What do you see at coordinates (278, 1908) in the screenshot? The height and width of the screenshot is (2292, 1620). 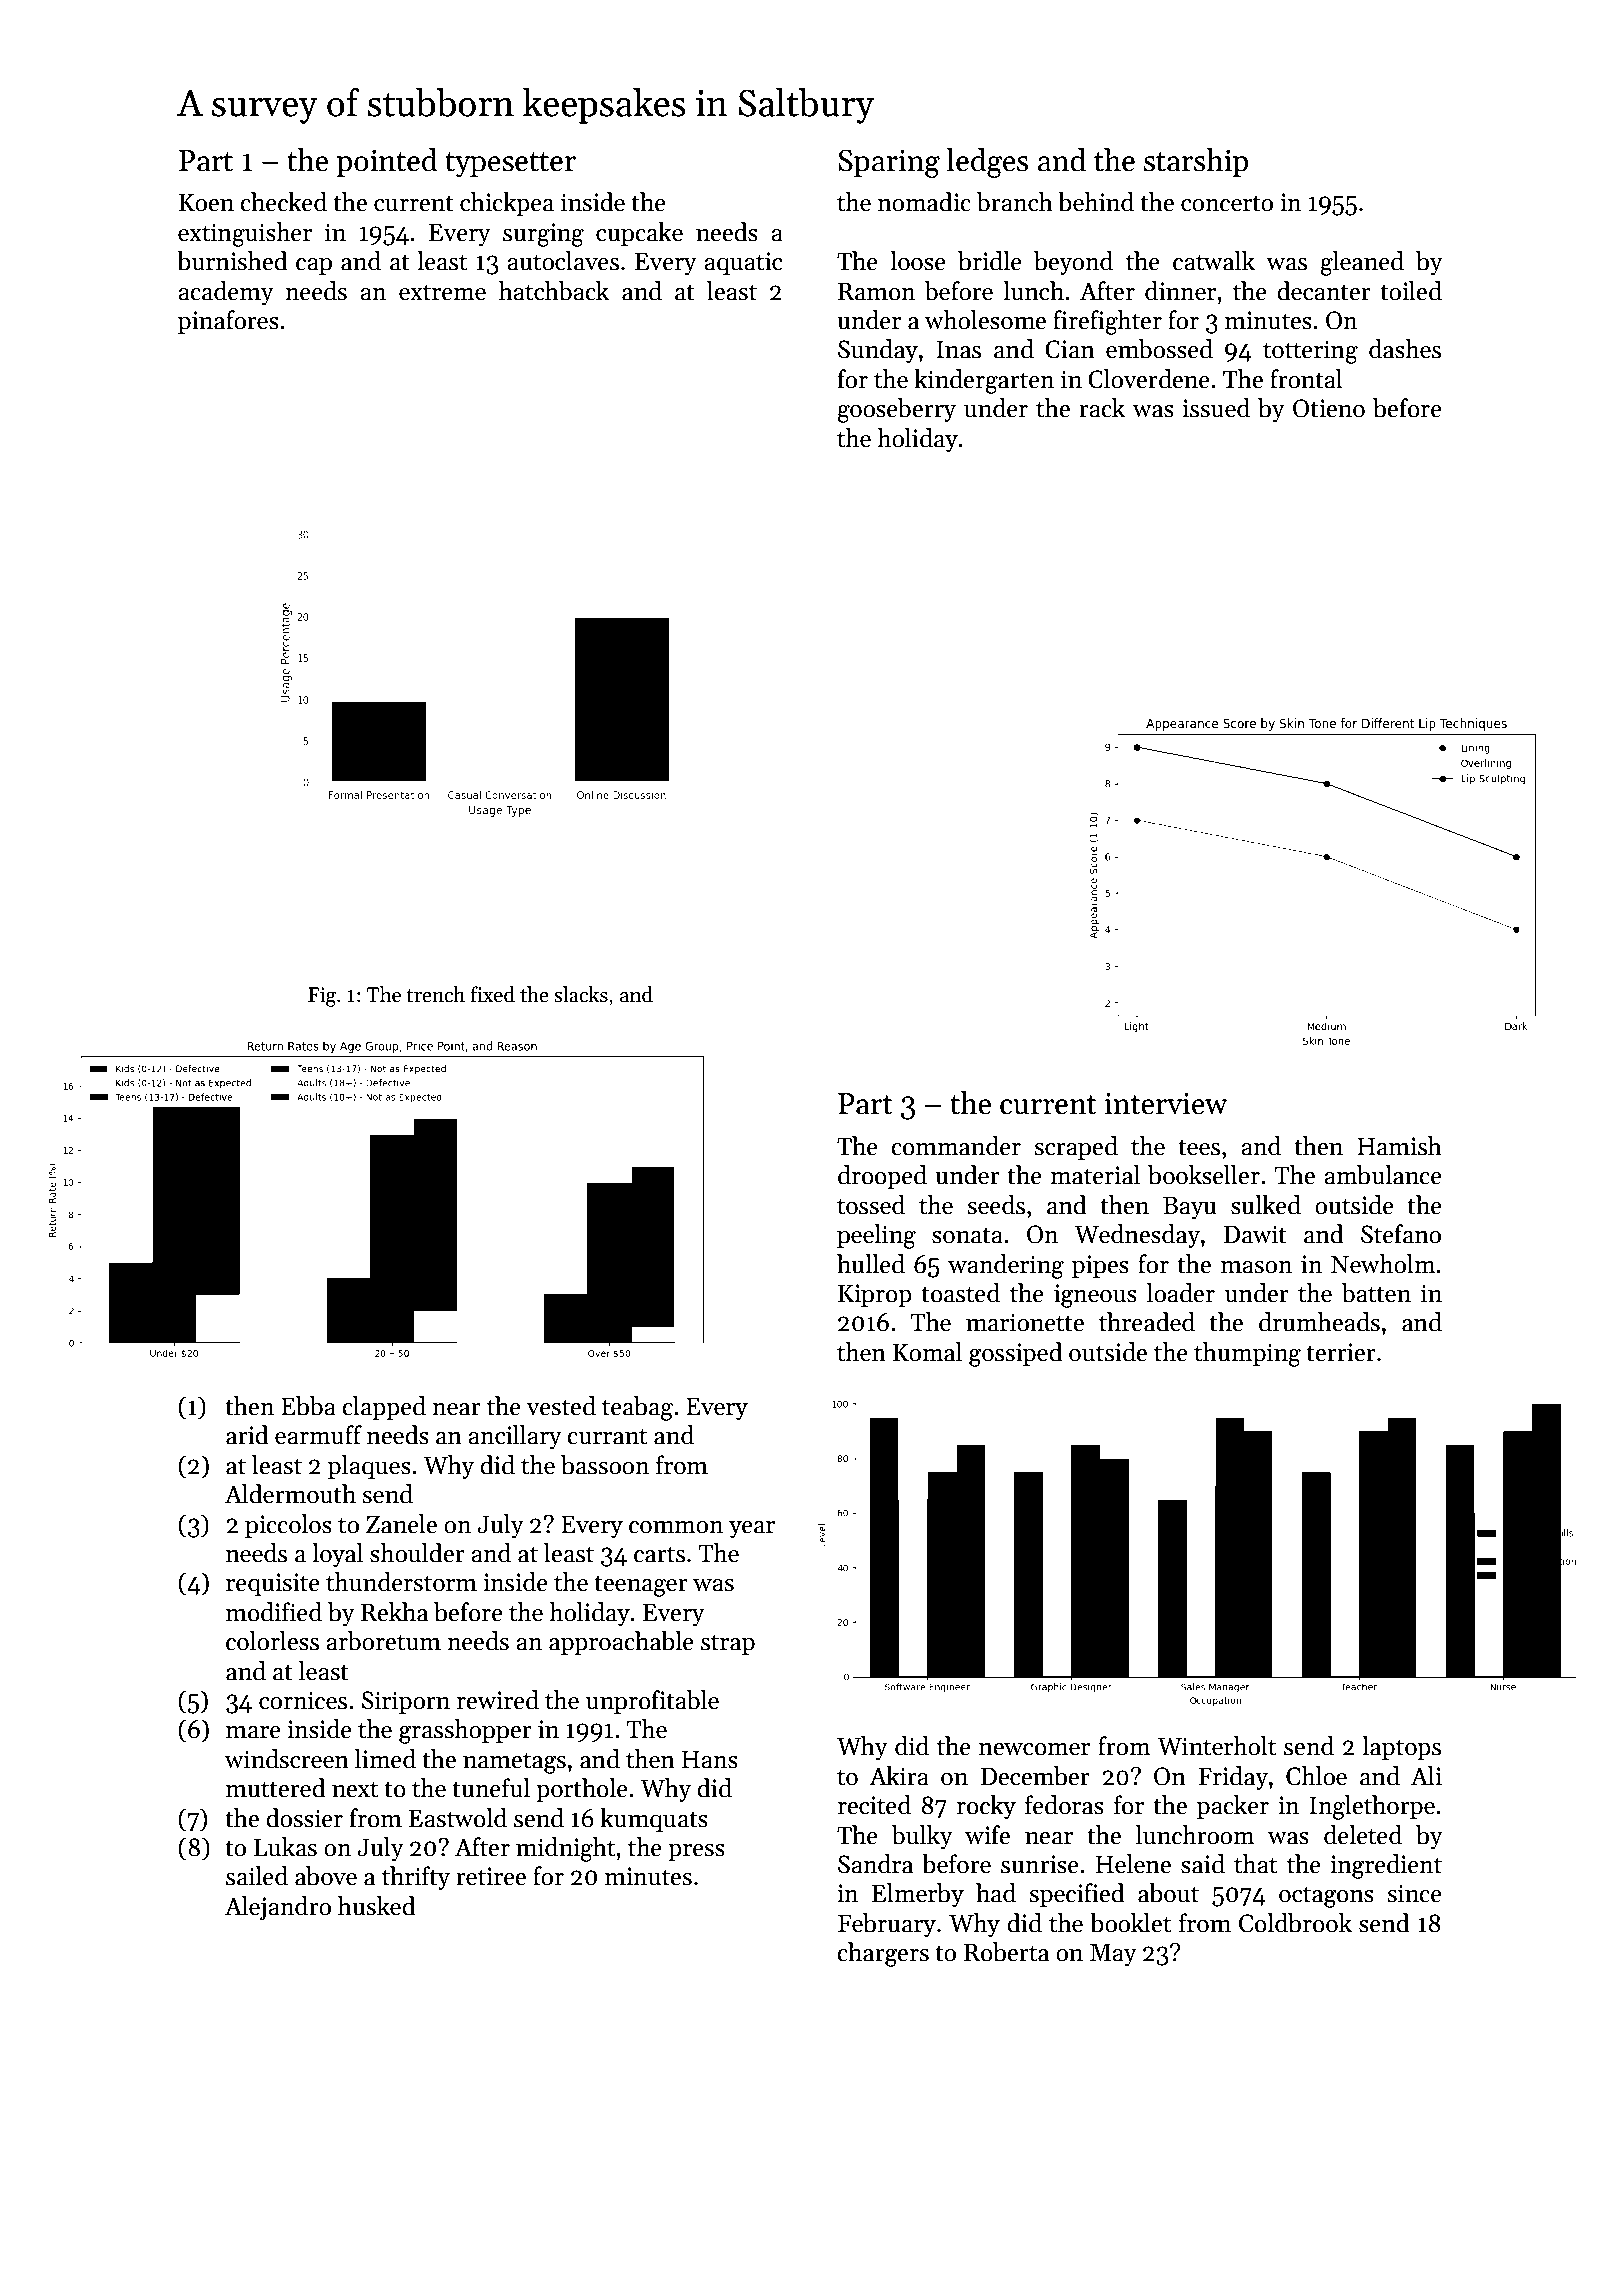 I see `Alejandro` at bounding box center [278, 1908].
